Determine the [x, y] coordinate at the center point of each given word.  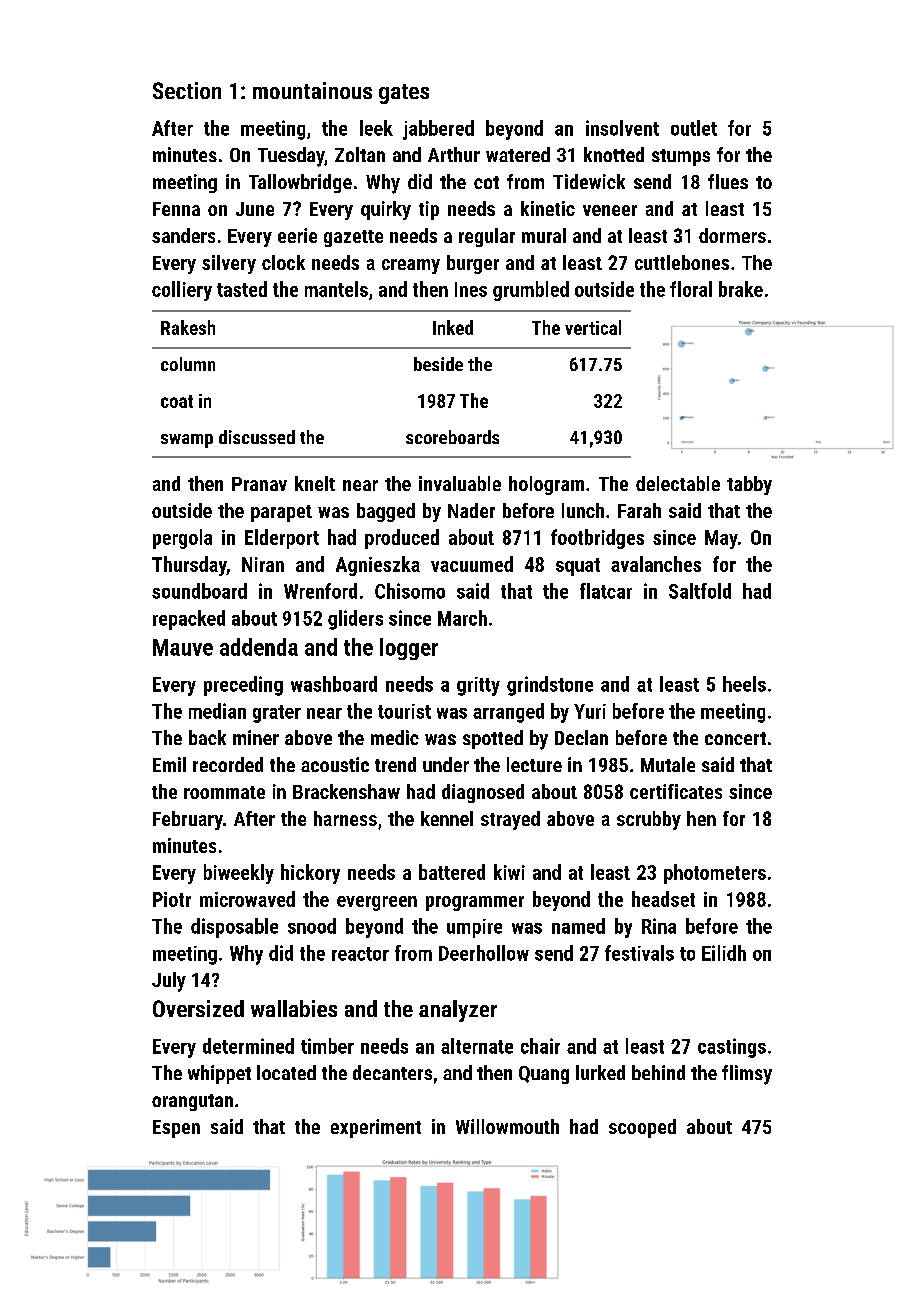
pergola [182, 539]
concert [735, 738]
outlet [694, 128]
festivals [639, 953]
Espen [176, 1129]
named [578, 926]
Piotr [172, 899]
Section [187, 90]
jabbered [438, 130]
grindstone [550, 686]
